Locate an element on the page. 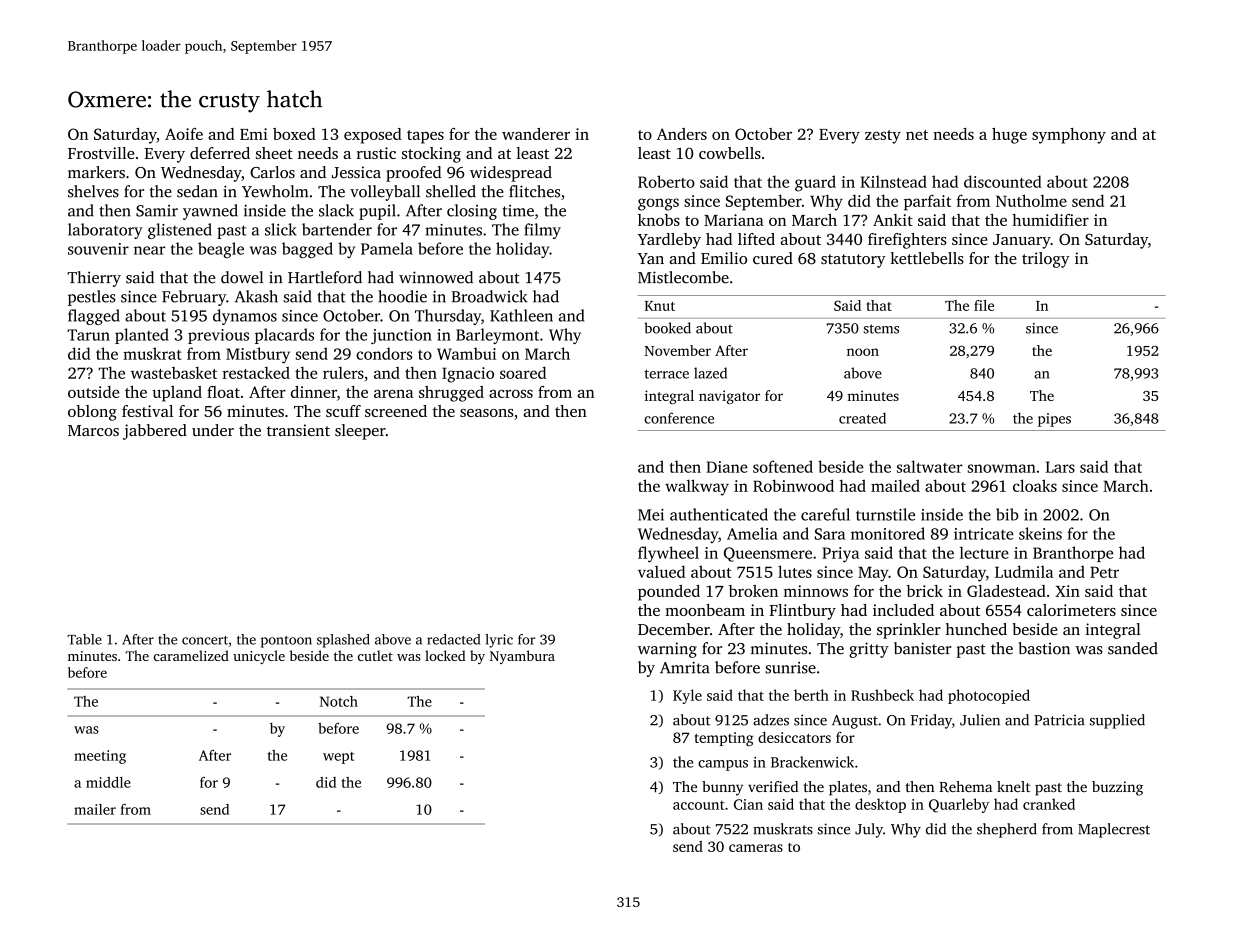 The width and height of the image is (1233, 952). under is located at coordinates (213, 430).
